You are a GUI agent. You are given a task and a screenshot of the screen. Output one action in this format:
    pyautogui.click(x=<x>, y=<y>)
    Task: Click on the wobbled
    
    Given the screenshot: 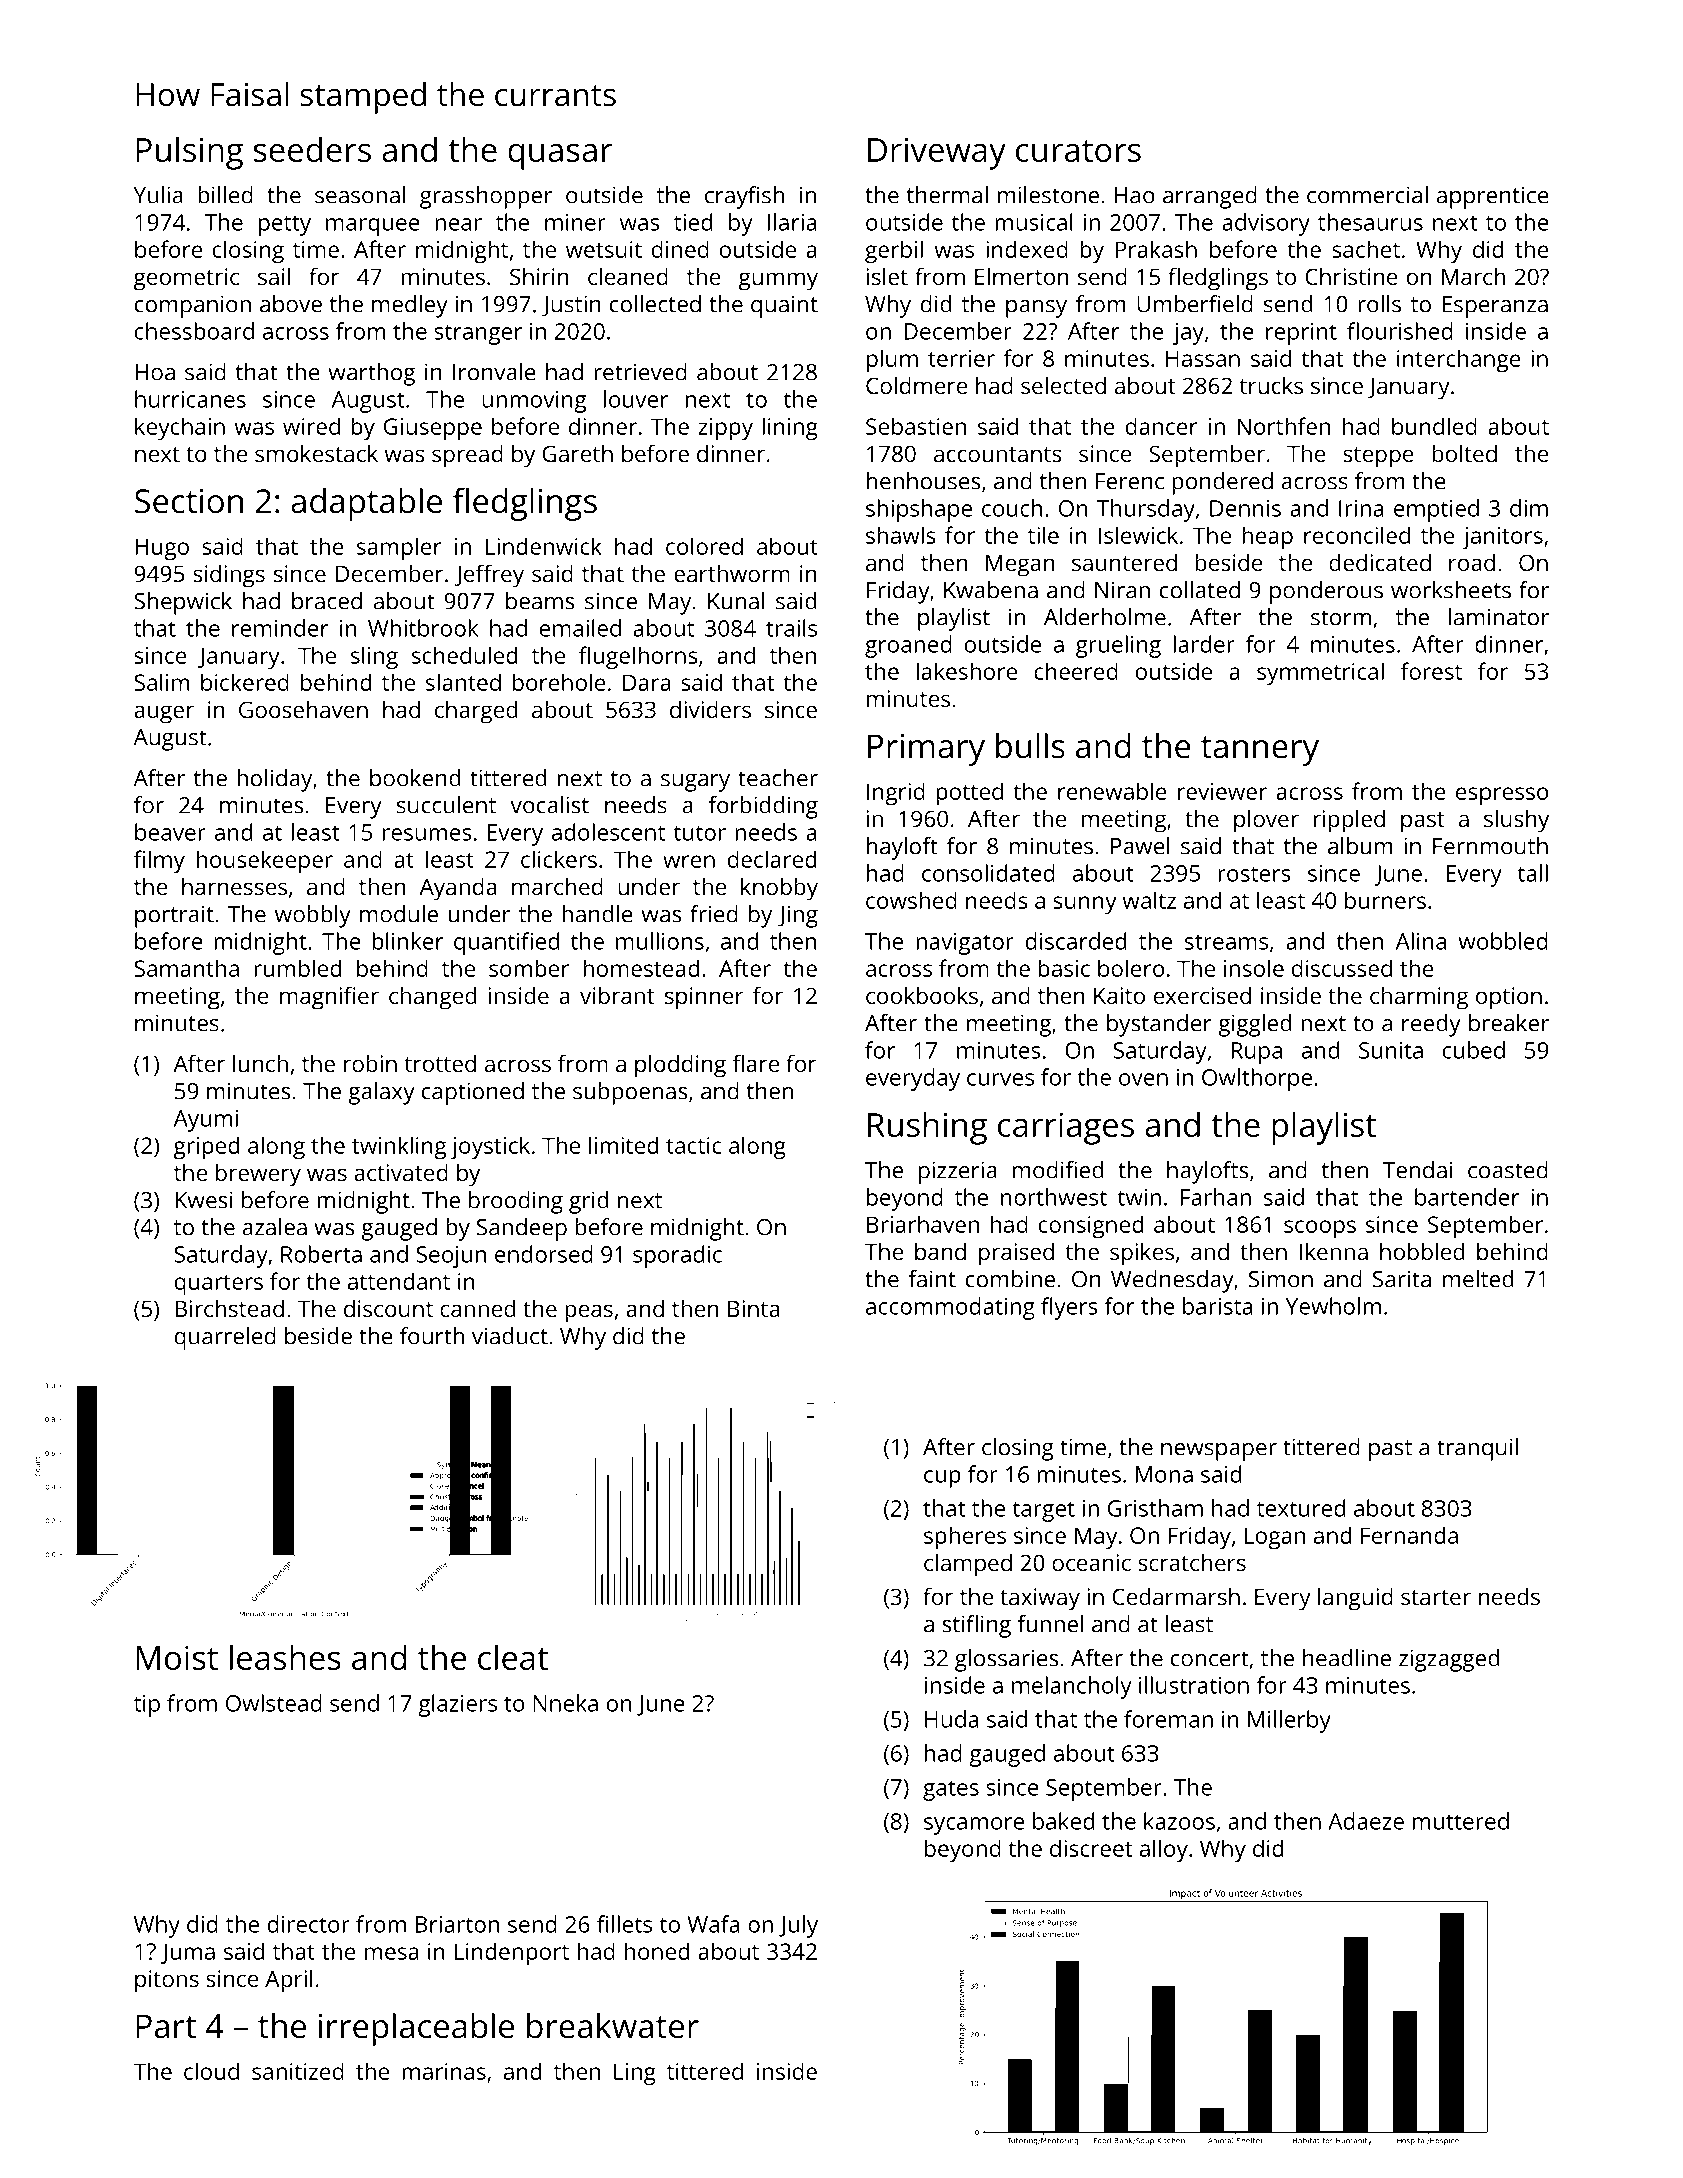 What is the action you would take?
    pyautogui.click(x=1503, y=941)
